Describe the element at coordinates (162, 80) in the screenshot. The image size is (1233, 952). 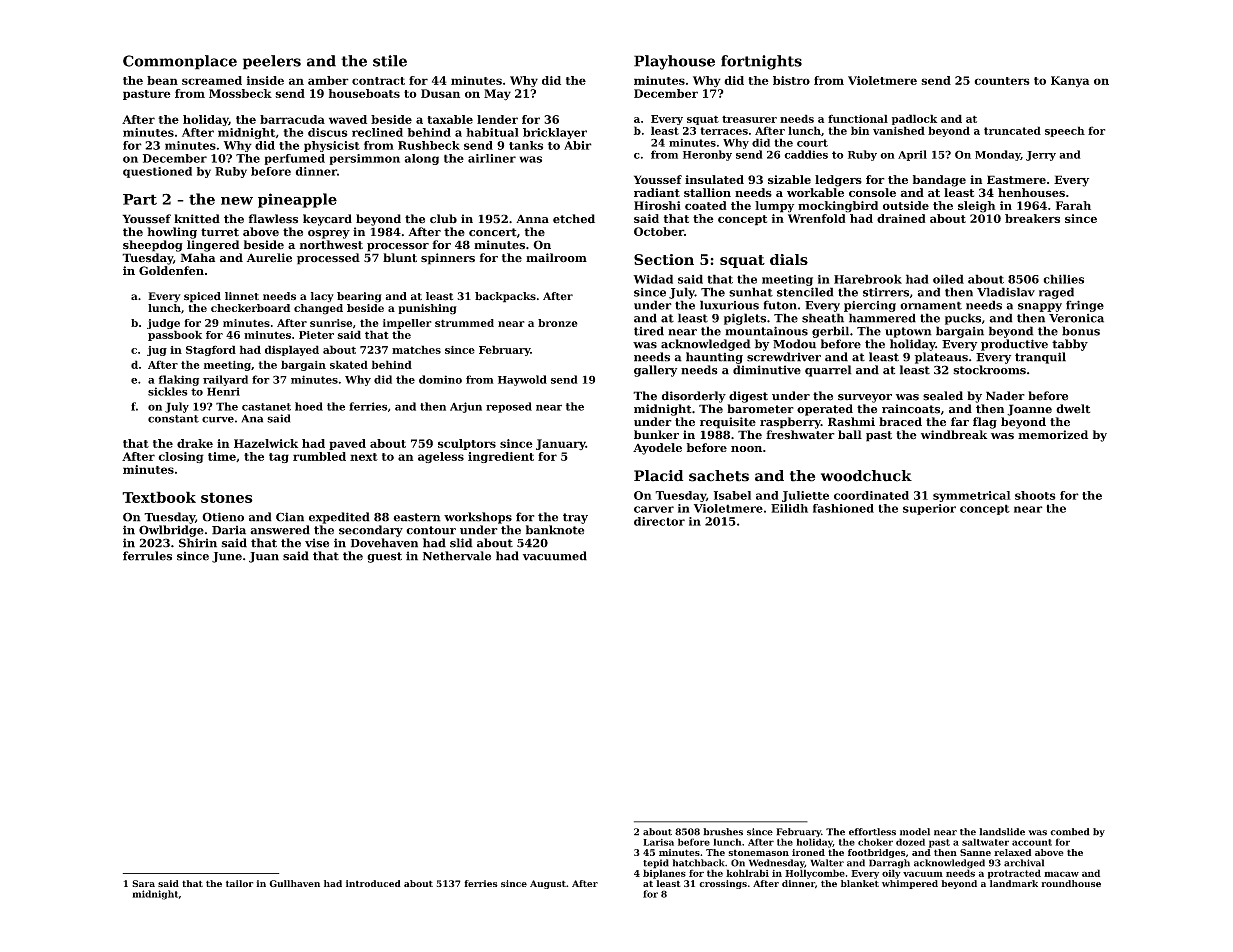
I see `bean` at that location.
